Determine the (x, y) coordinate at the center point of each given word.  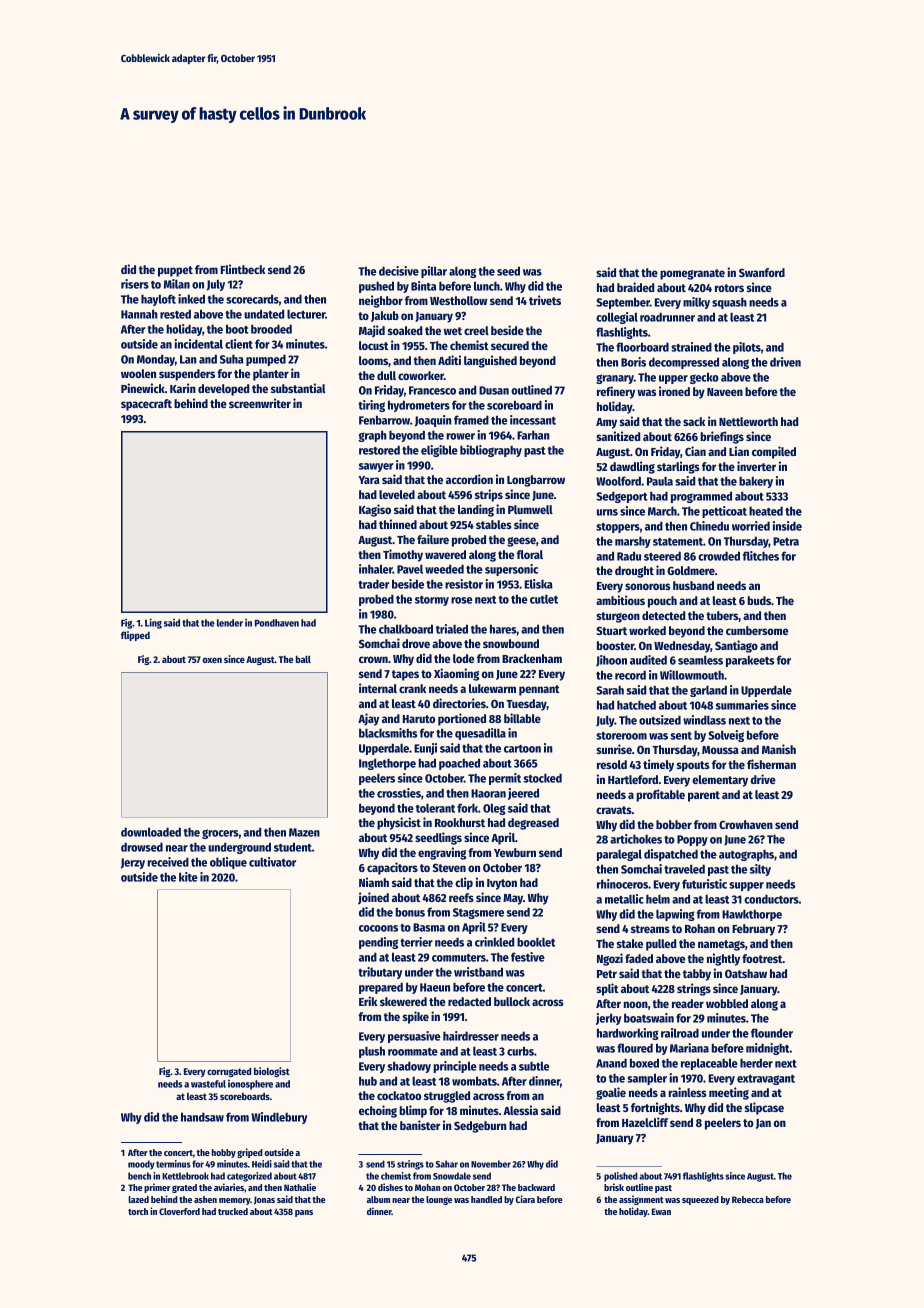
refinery (616, 392)
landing (476, 510)
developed (223, 390)
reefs (461, 897)
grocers (220, 834)
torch (138, 1211)
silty (760, 870)
